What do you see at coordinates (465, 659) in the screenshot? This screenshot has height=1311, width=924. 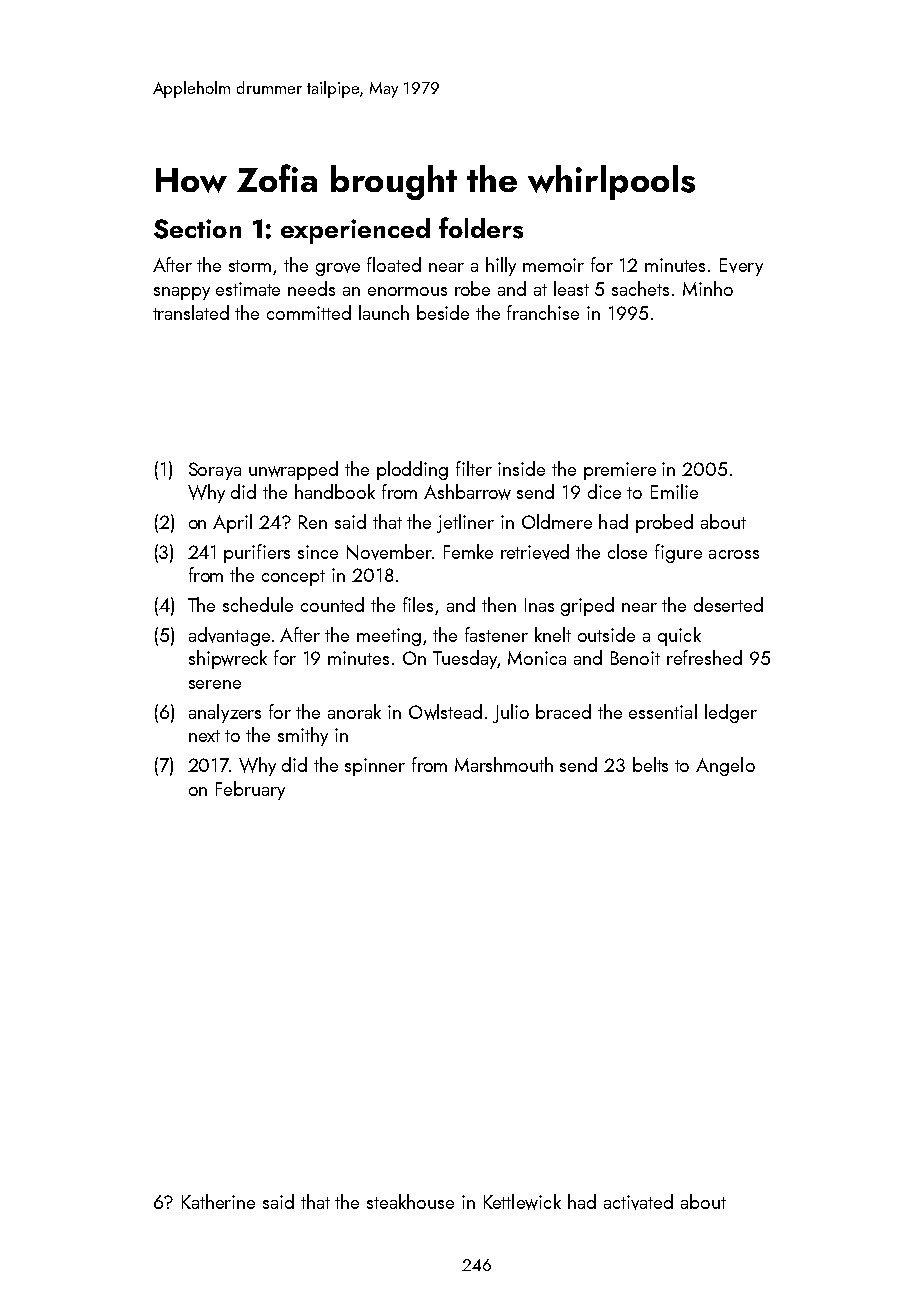 I see `Tuesday` at bounding box center [465, 659].
